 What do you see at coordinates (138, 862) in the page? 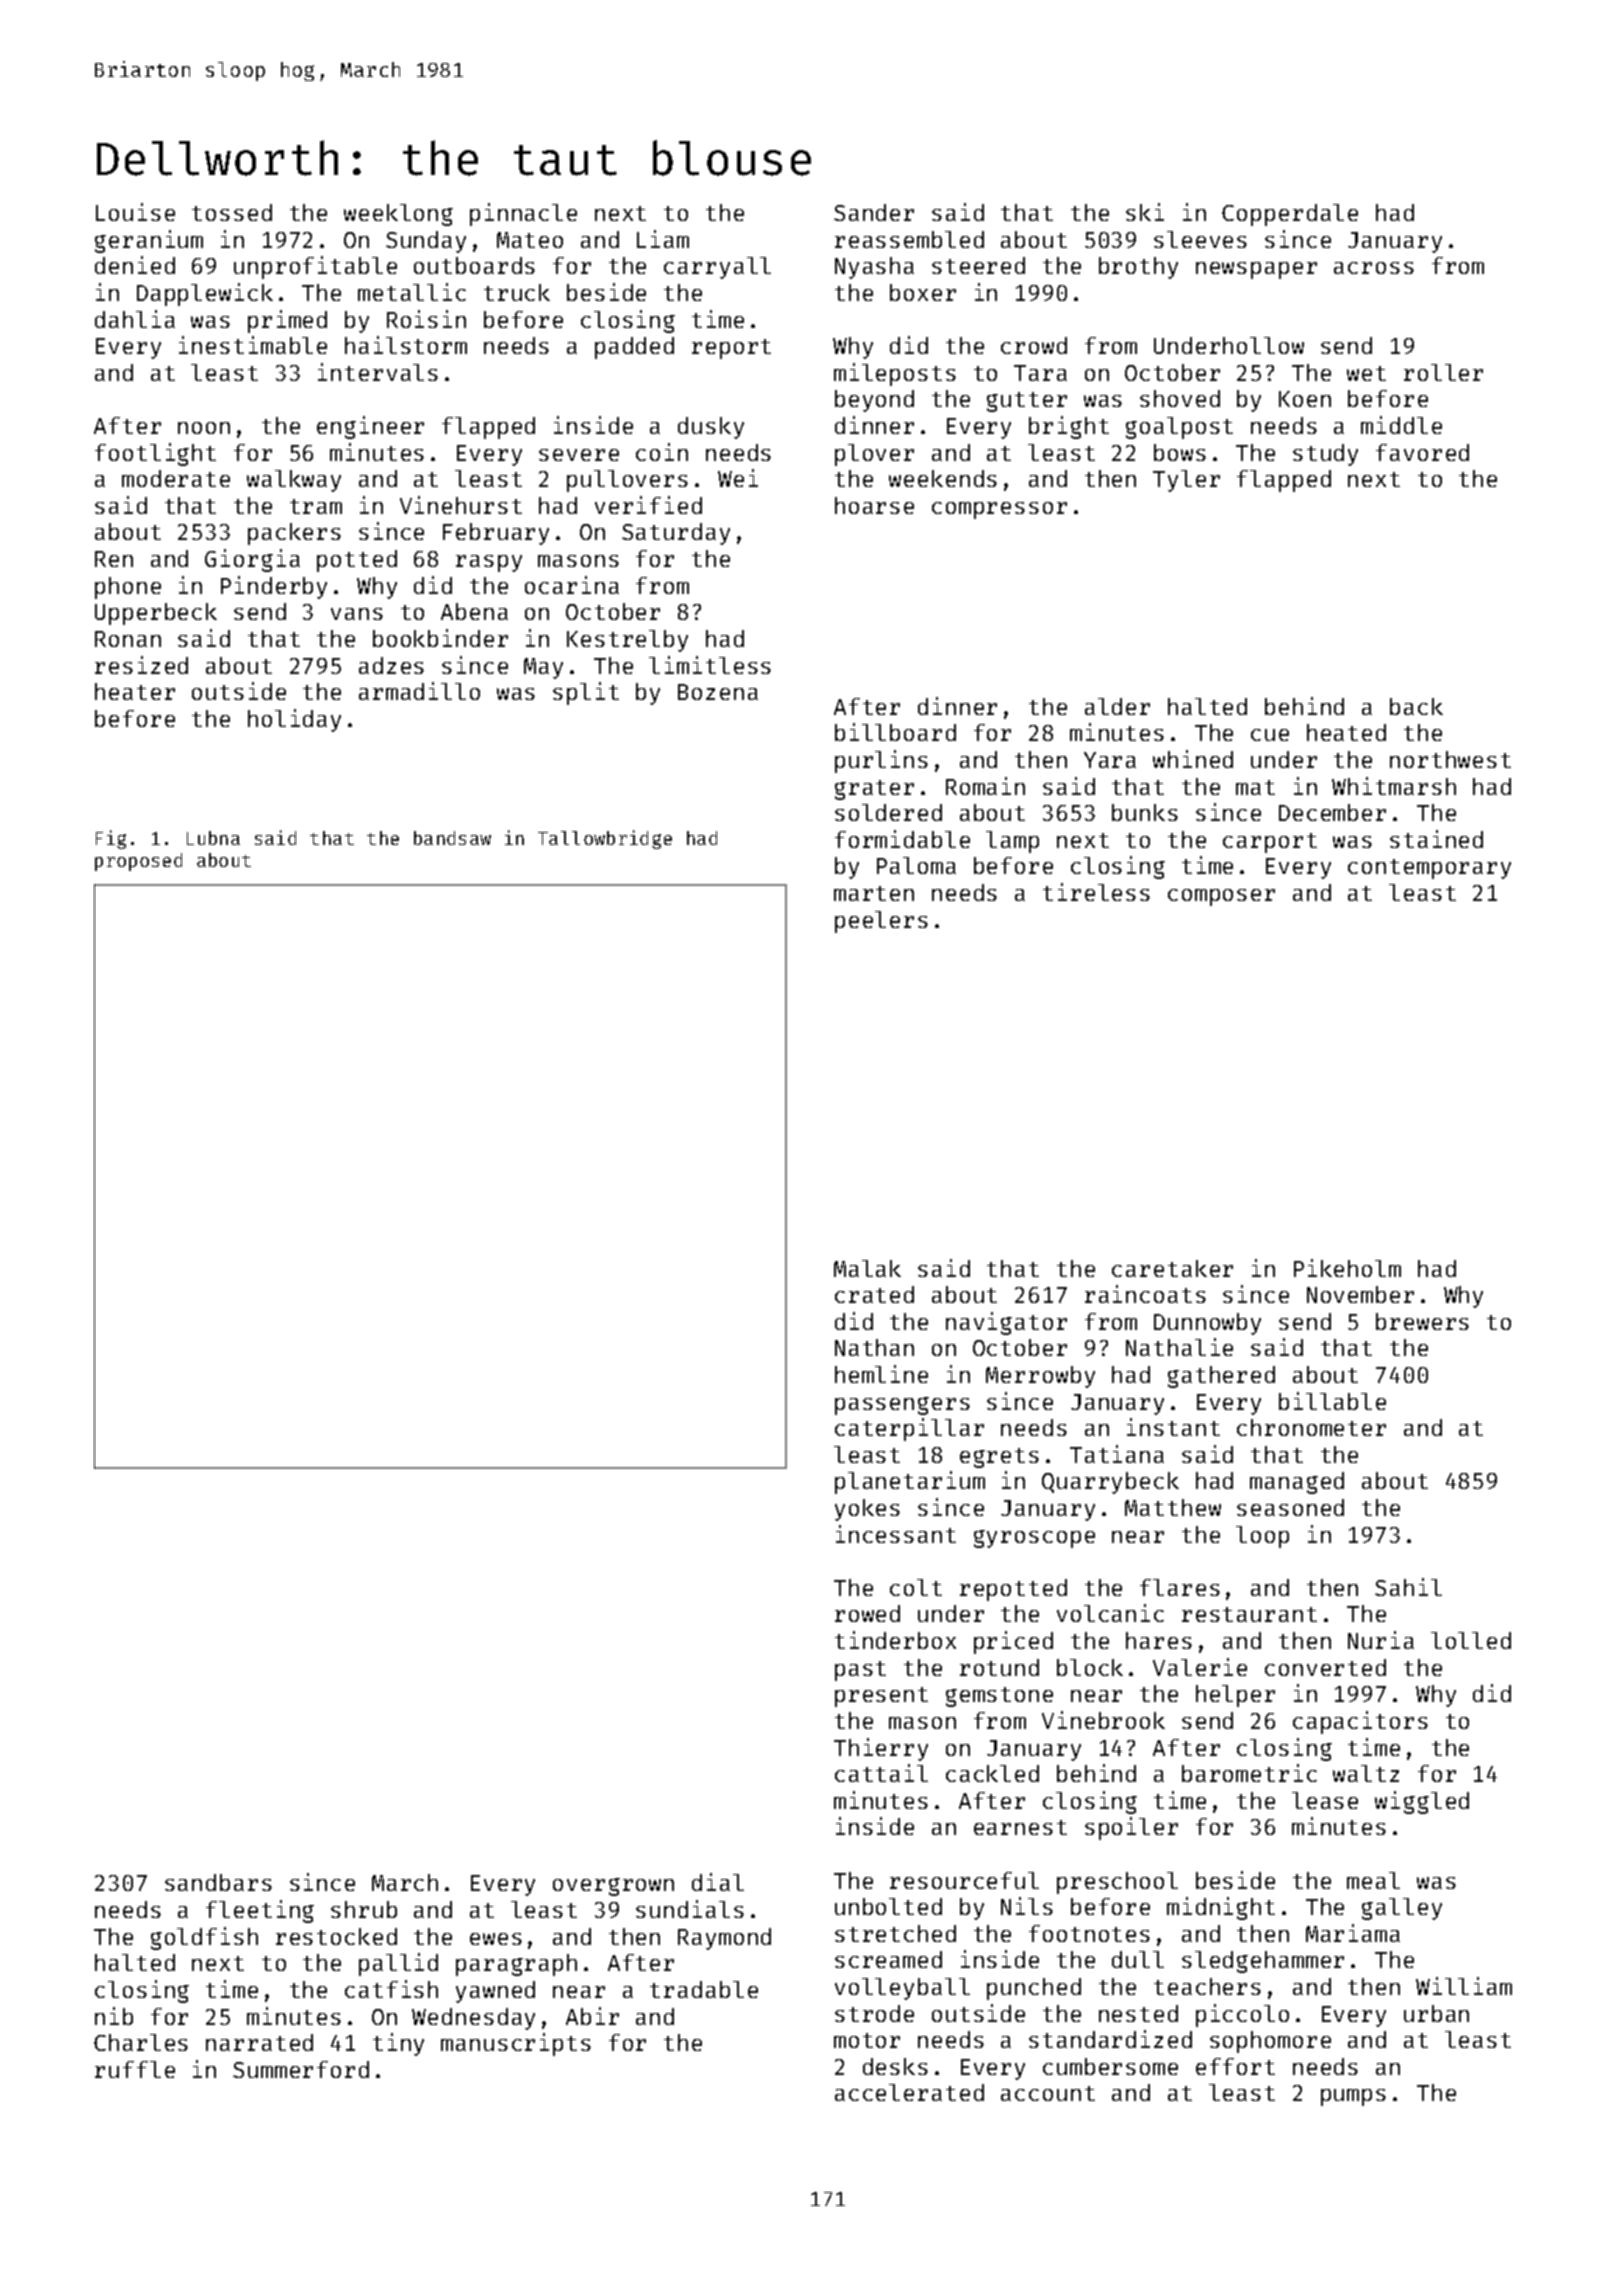
I see `proposed` at bounding box center [138, 862].
